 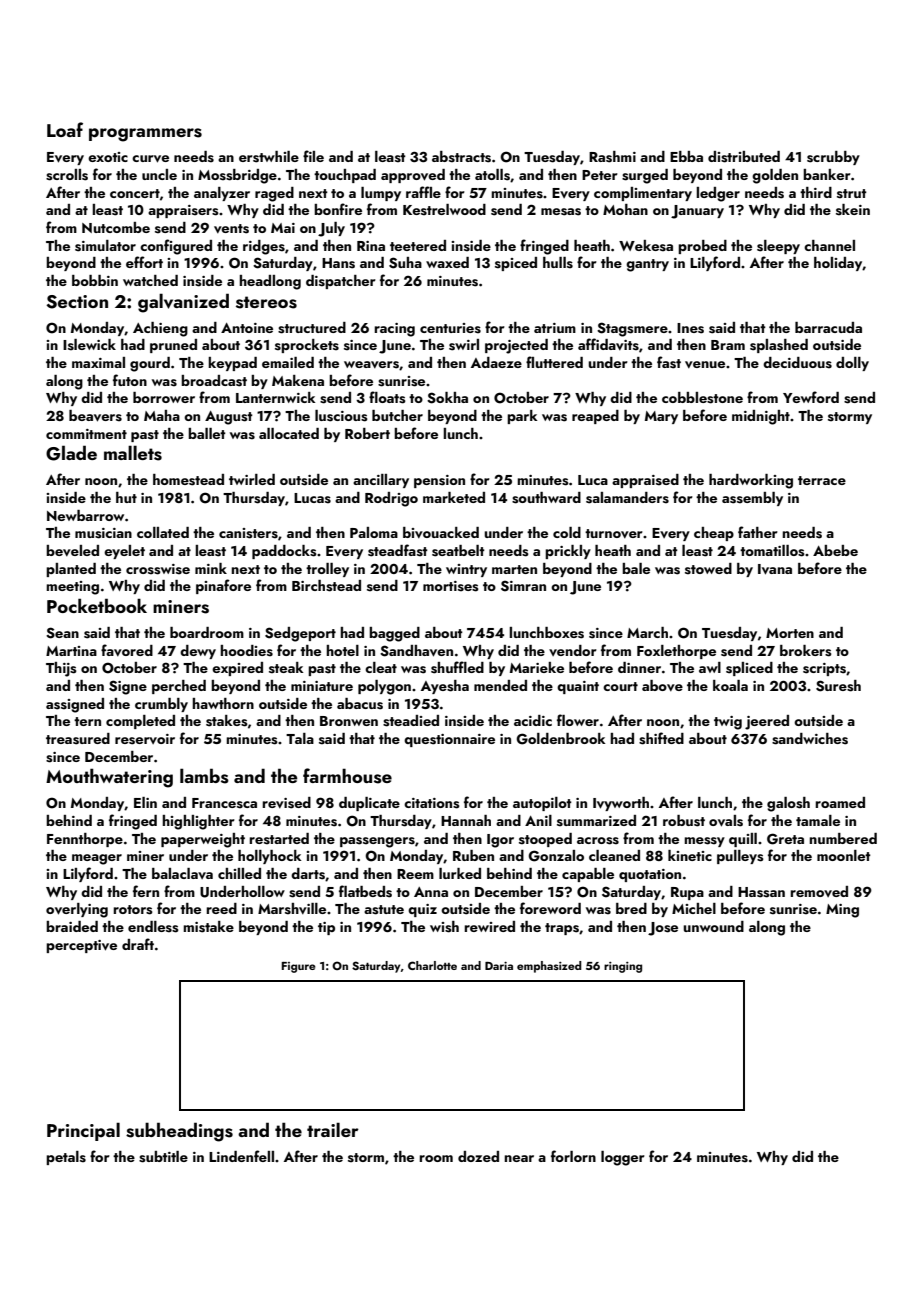 I want to click on file, so click(x=313, y=156).
